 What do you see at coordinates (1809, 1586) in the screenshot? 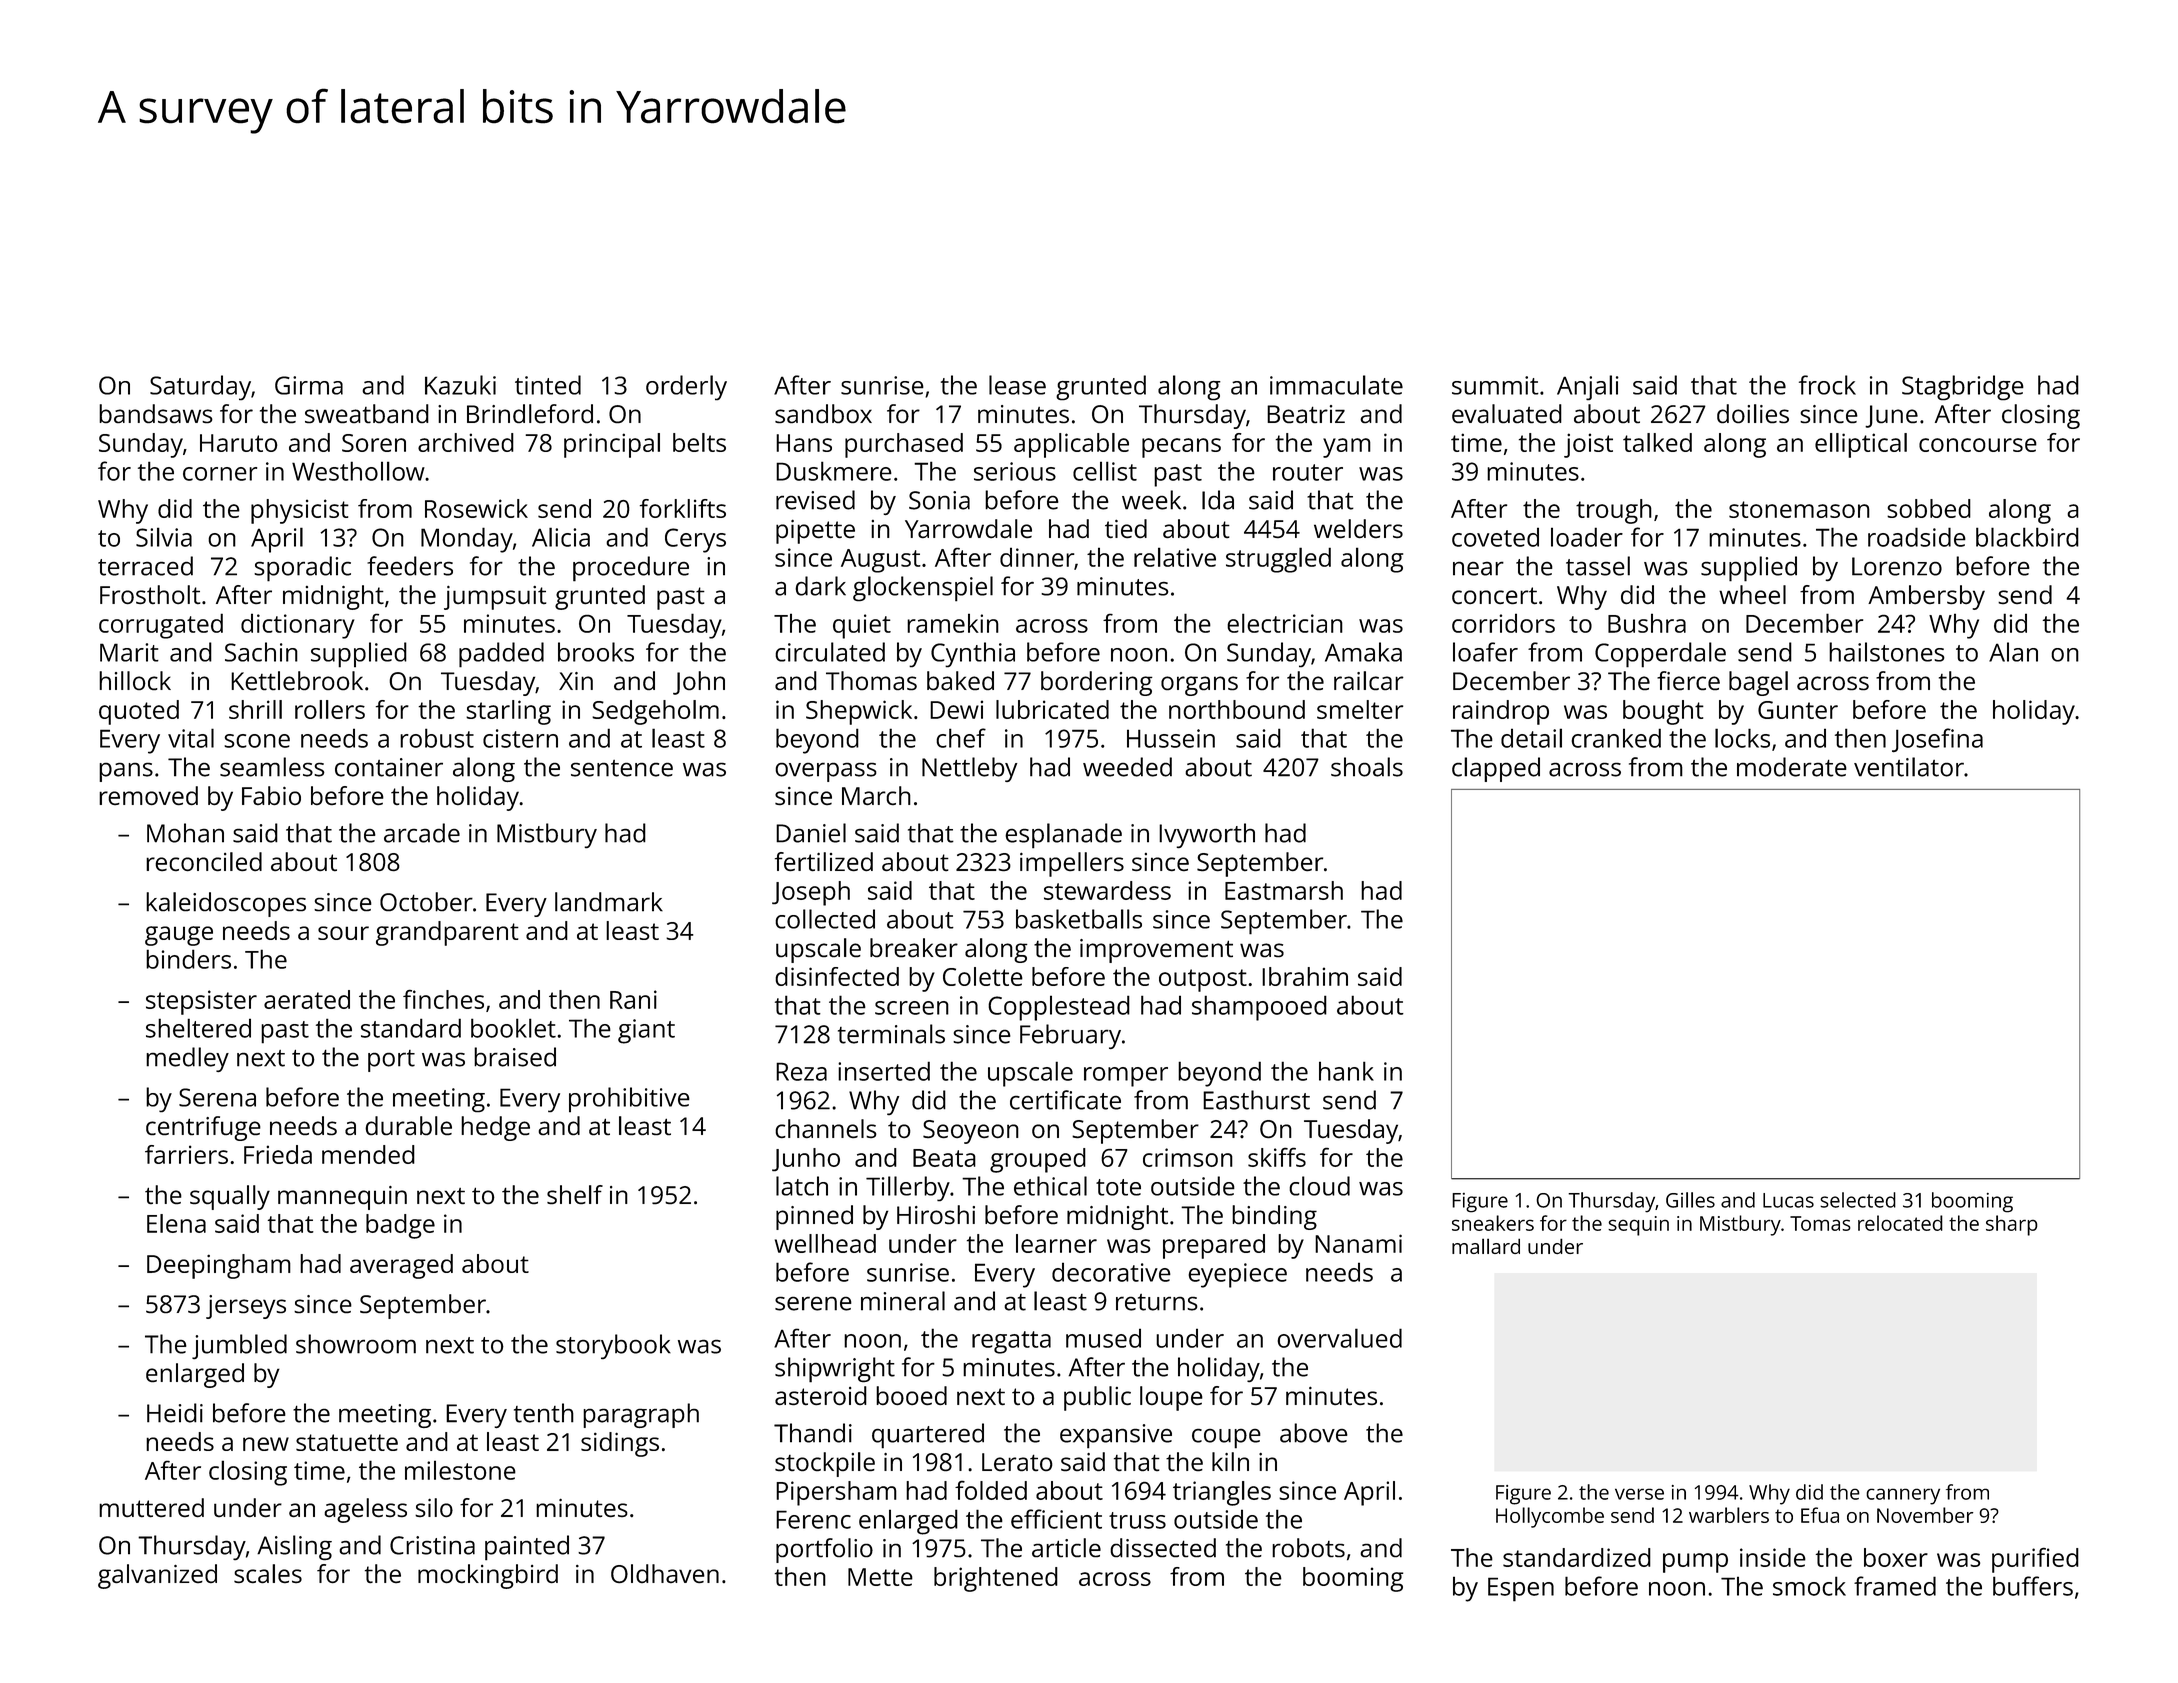
I see `smock` at bounding box center [1809, 1586].
